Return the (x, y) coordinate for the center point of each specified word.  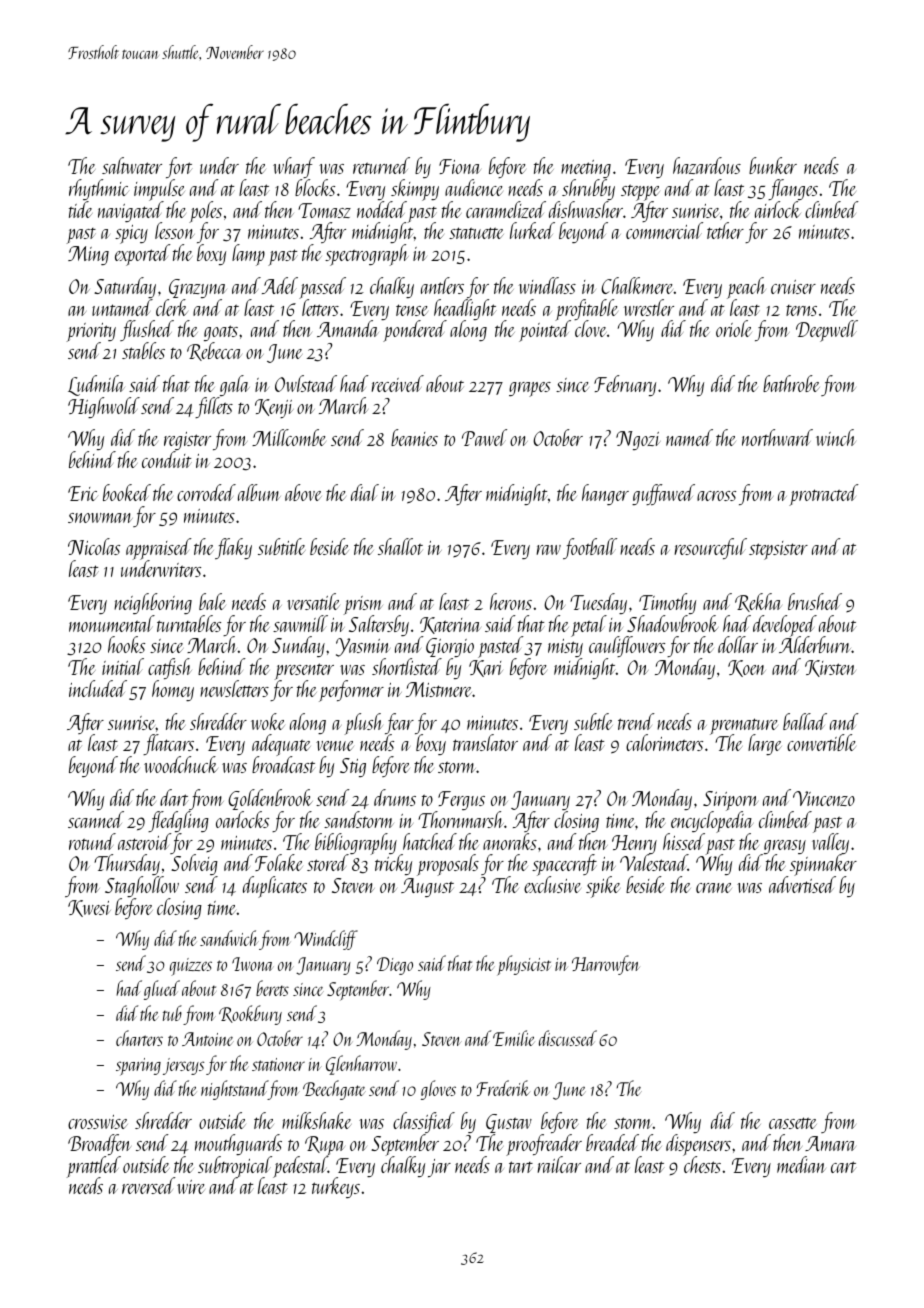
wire (191, 1187)
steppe (640, 192)
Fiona (459, 166)
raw (549, 550)
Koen (747, 668)
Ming (88, 255)
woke (268, 721)
